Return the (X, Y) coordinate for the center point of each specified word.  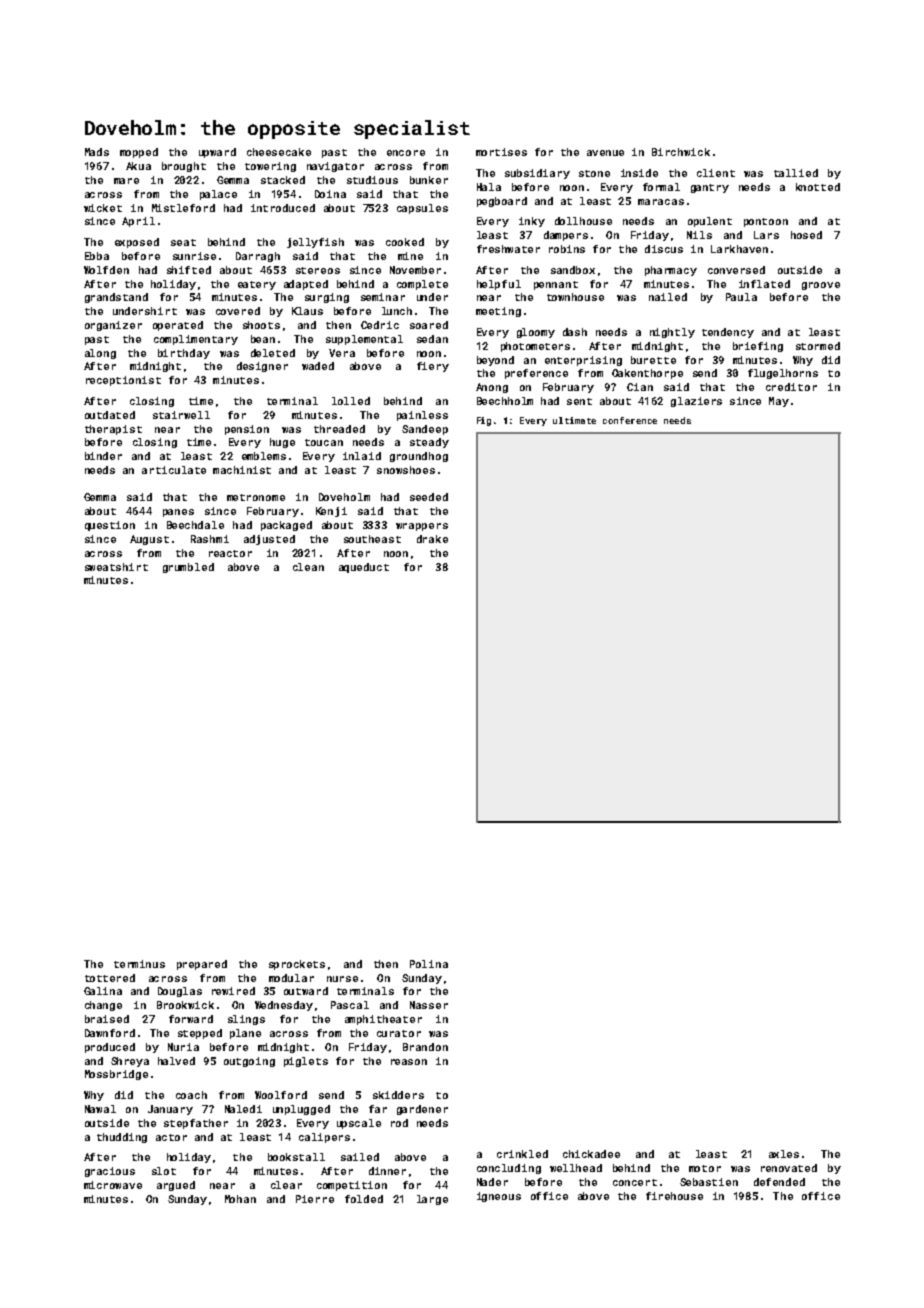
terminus (139, 964)
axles (784, 1154)
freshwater (508, 249)
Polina (429, 964)
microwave (113, 1185)
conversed (736, 270)
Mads (97, 152)
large (432, 1200)
